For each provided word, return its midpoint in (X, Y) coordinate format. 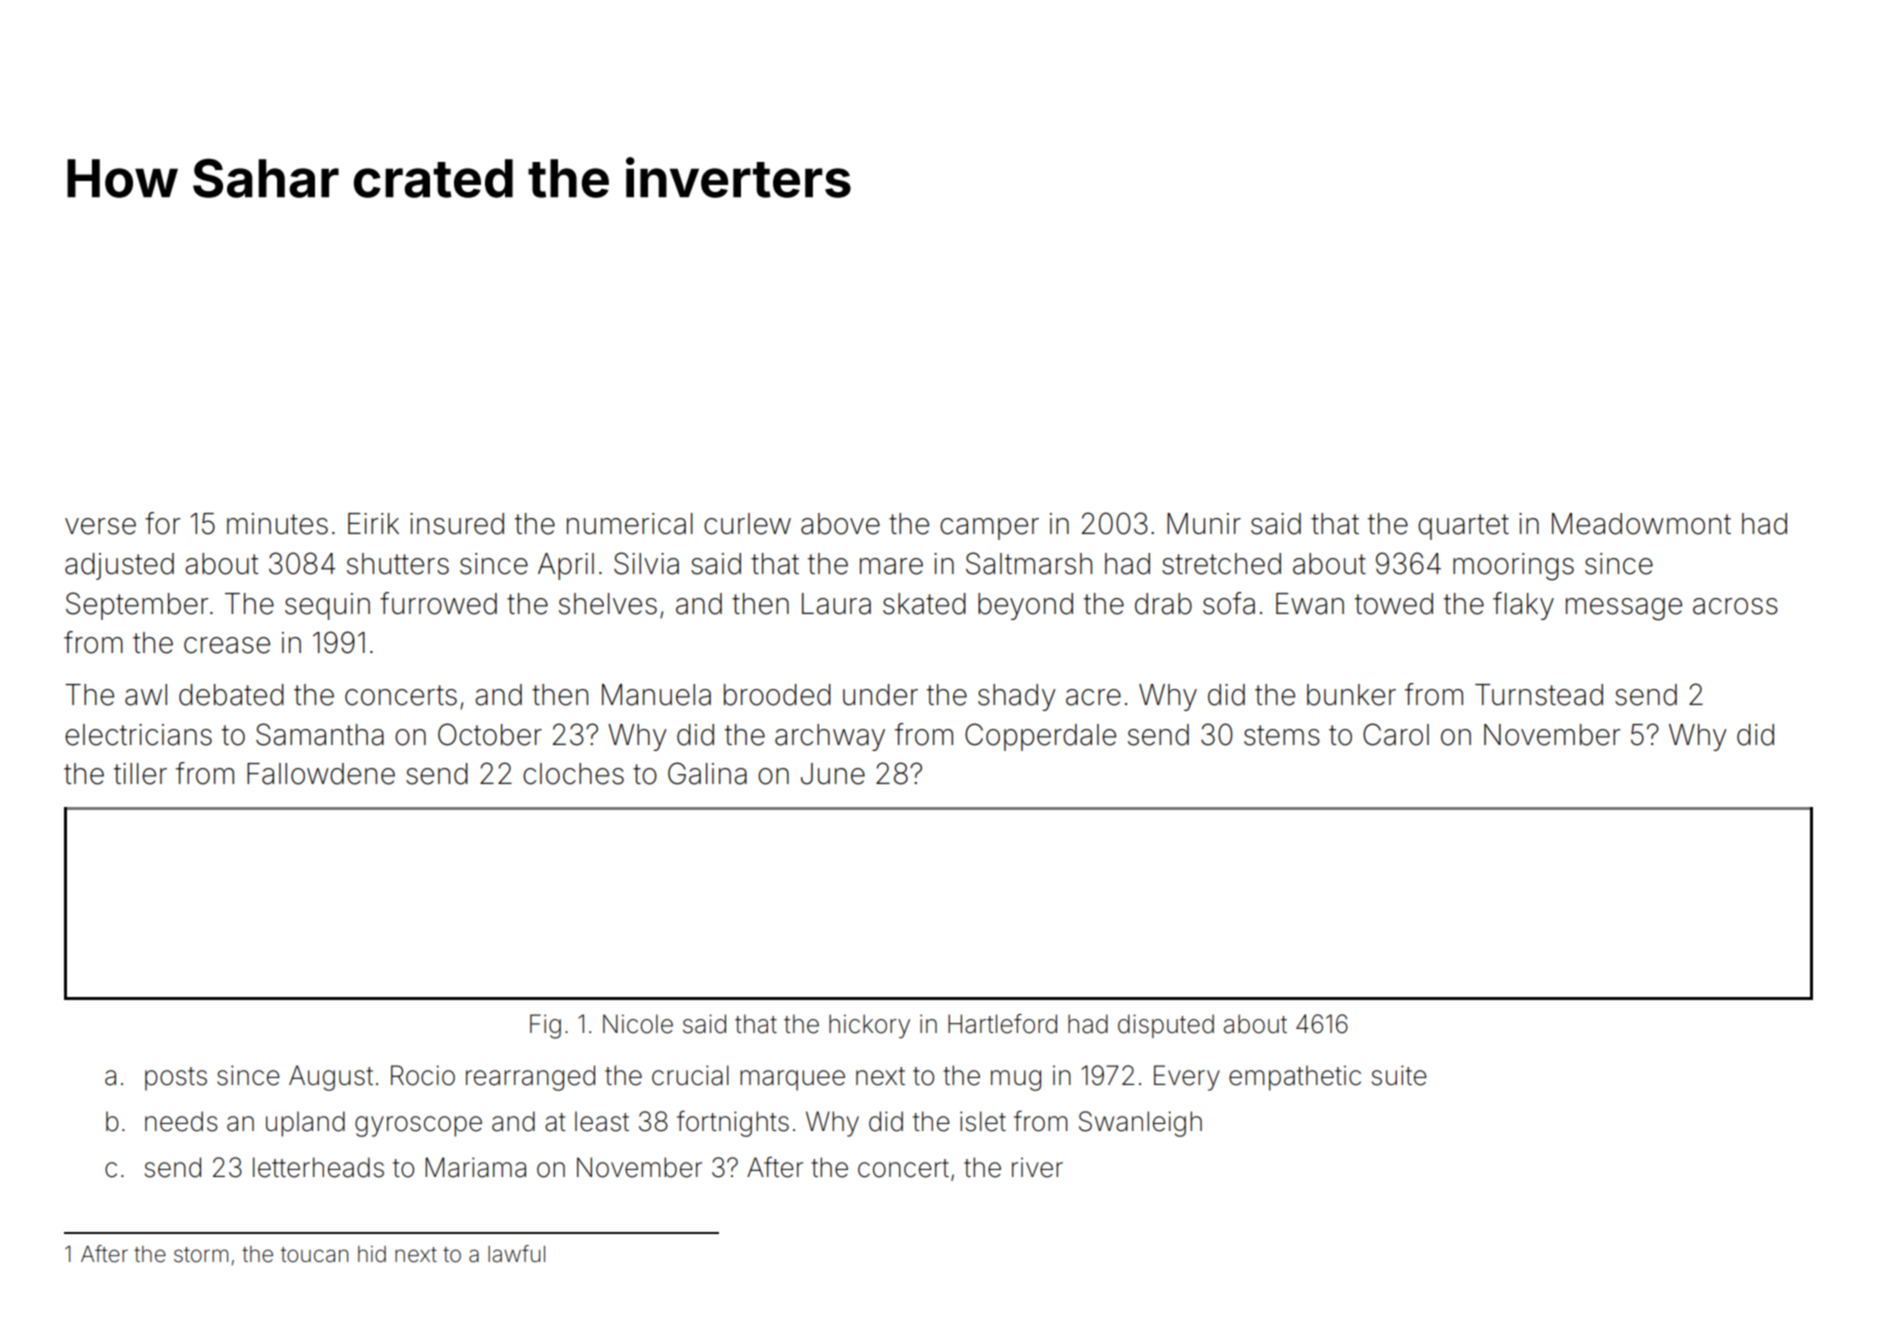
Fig (545, 1026)
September (137, 606)
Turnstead (1539, 695)
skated (924, 604)
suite (1399, 1075)
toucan (314, 1254)
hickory (869, 1026)
